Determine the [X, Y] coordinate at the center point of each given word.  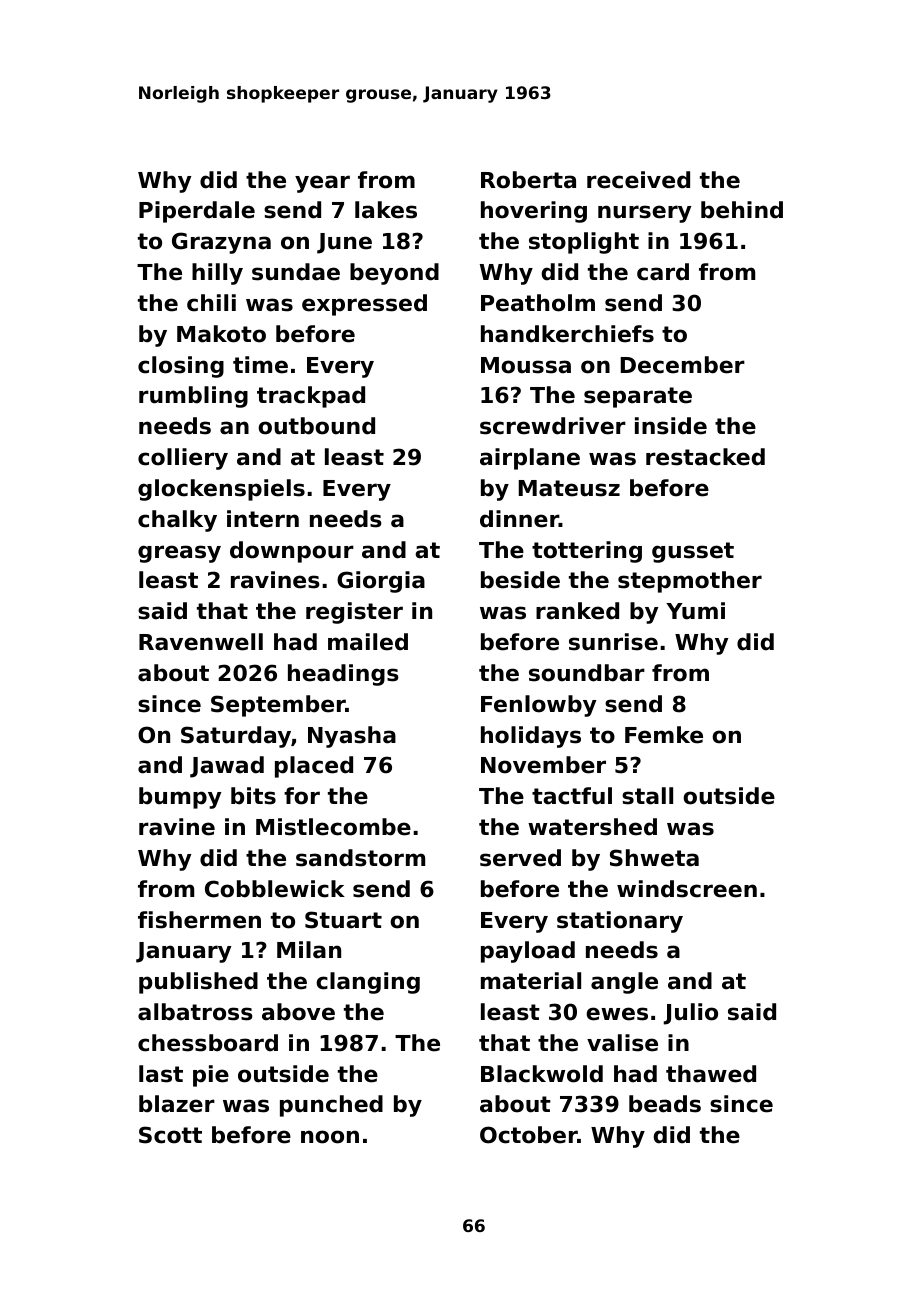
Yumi [695, 611]
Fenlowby [538, 706]
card [663, 272]
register [354, 613]
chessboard [208, 1043]
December [683, 365]
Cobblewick [275, 889]
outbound [316, 426]
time [260, 365]
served [520, 858]
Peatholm [538, 303]
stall [647, 796]
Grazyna [221, 243]
